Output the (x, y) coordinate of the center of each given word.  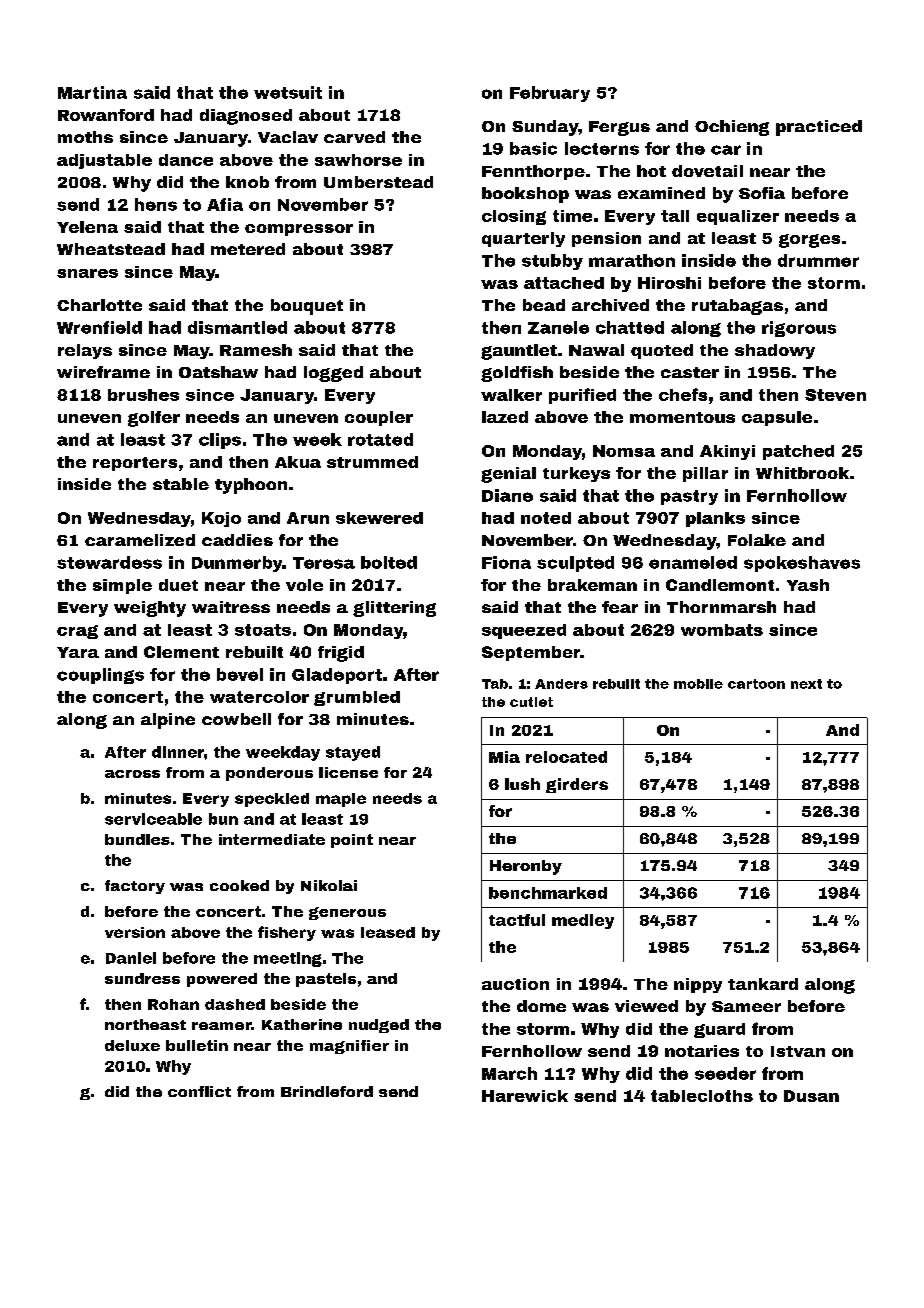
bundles (137, 839)
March (509, 1073)
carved (354, 137)
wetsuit (288, 92)
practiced (819, 128)
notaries (702, 1051)
